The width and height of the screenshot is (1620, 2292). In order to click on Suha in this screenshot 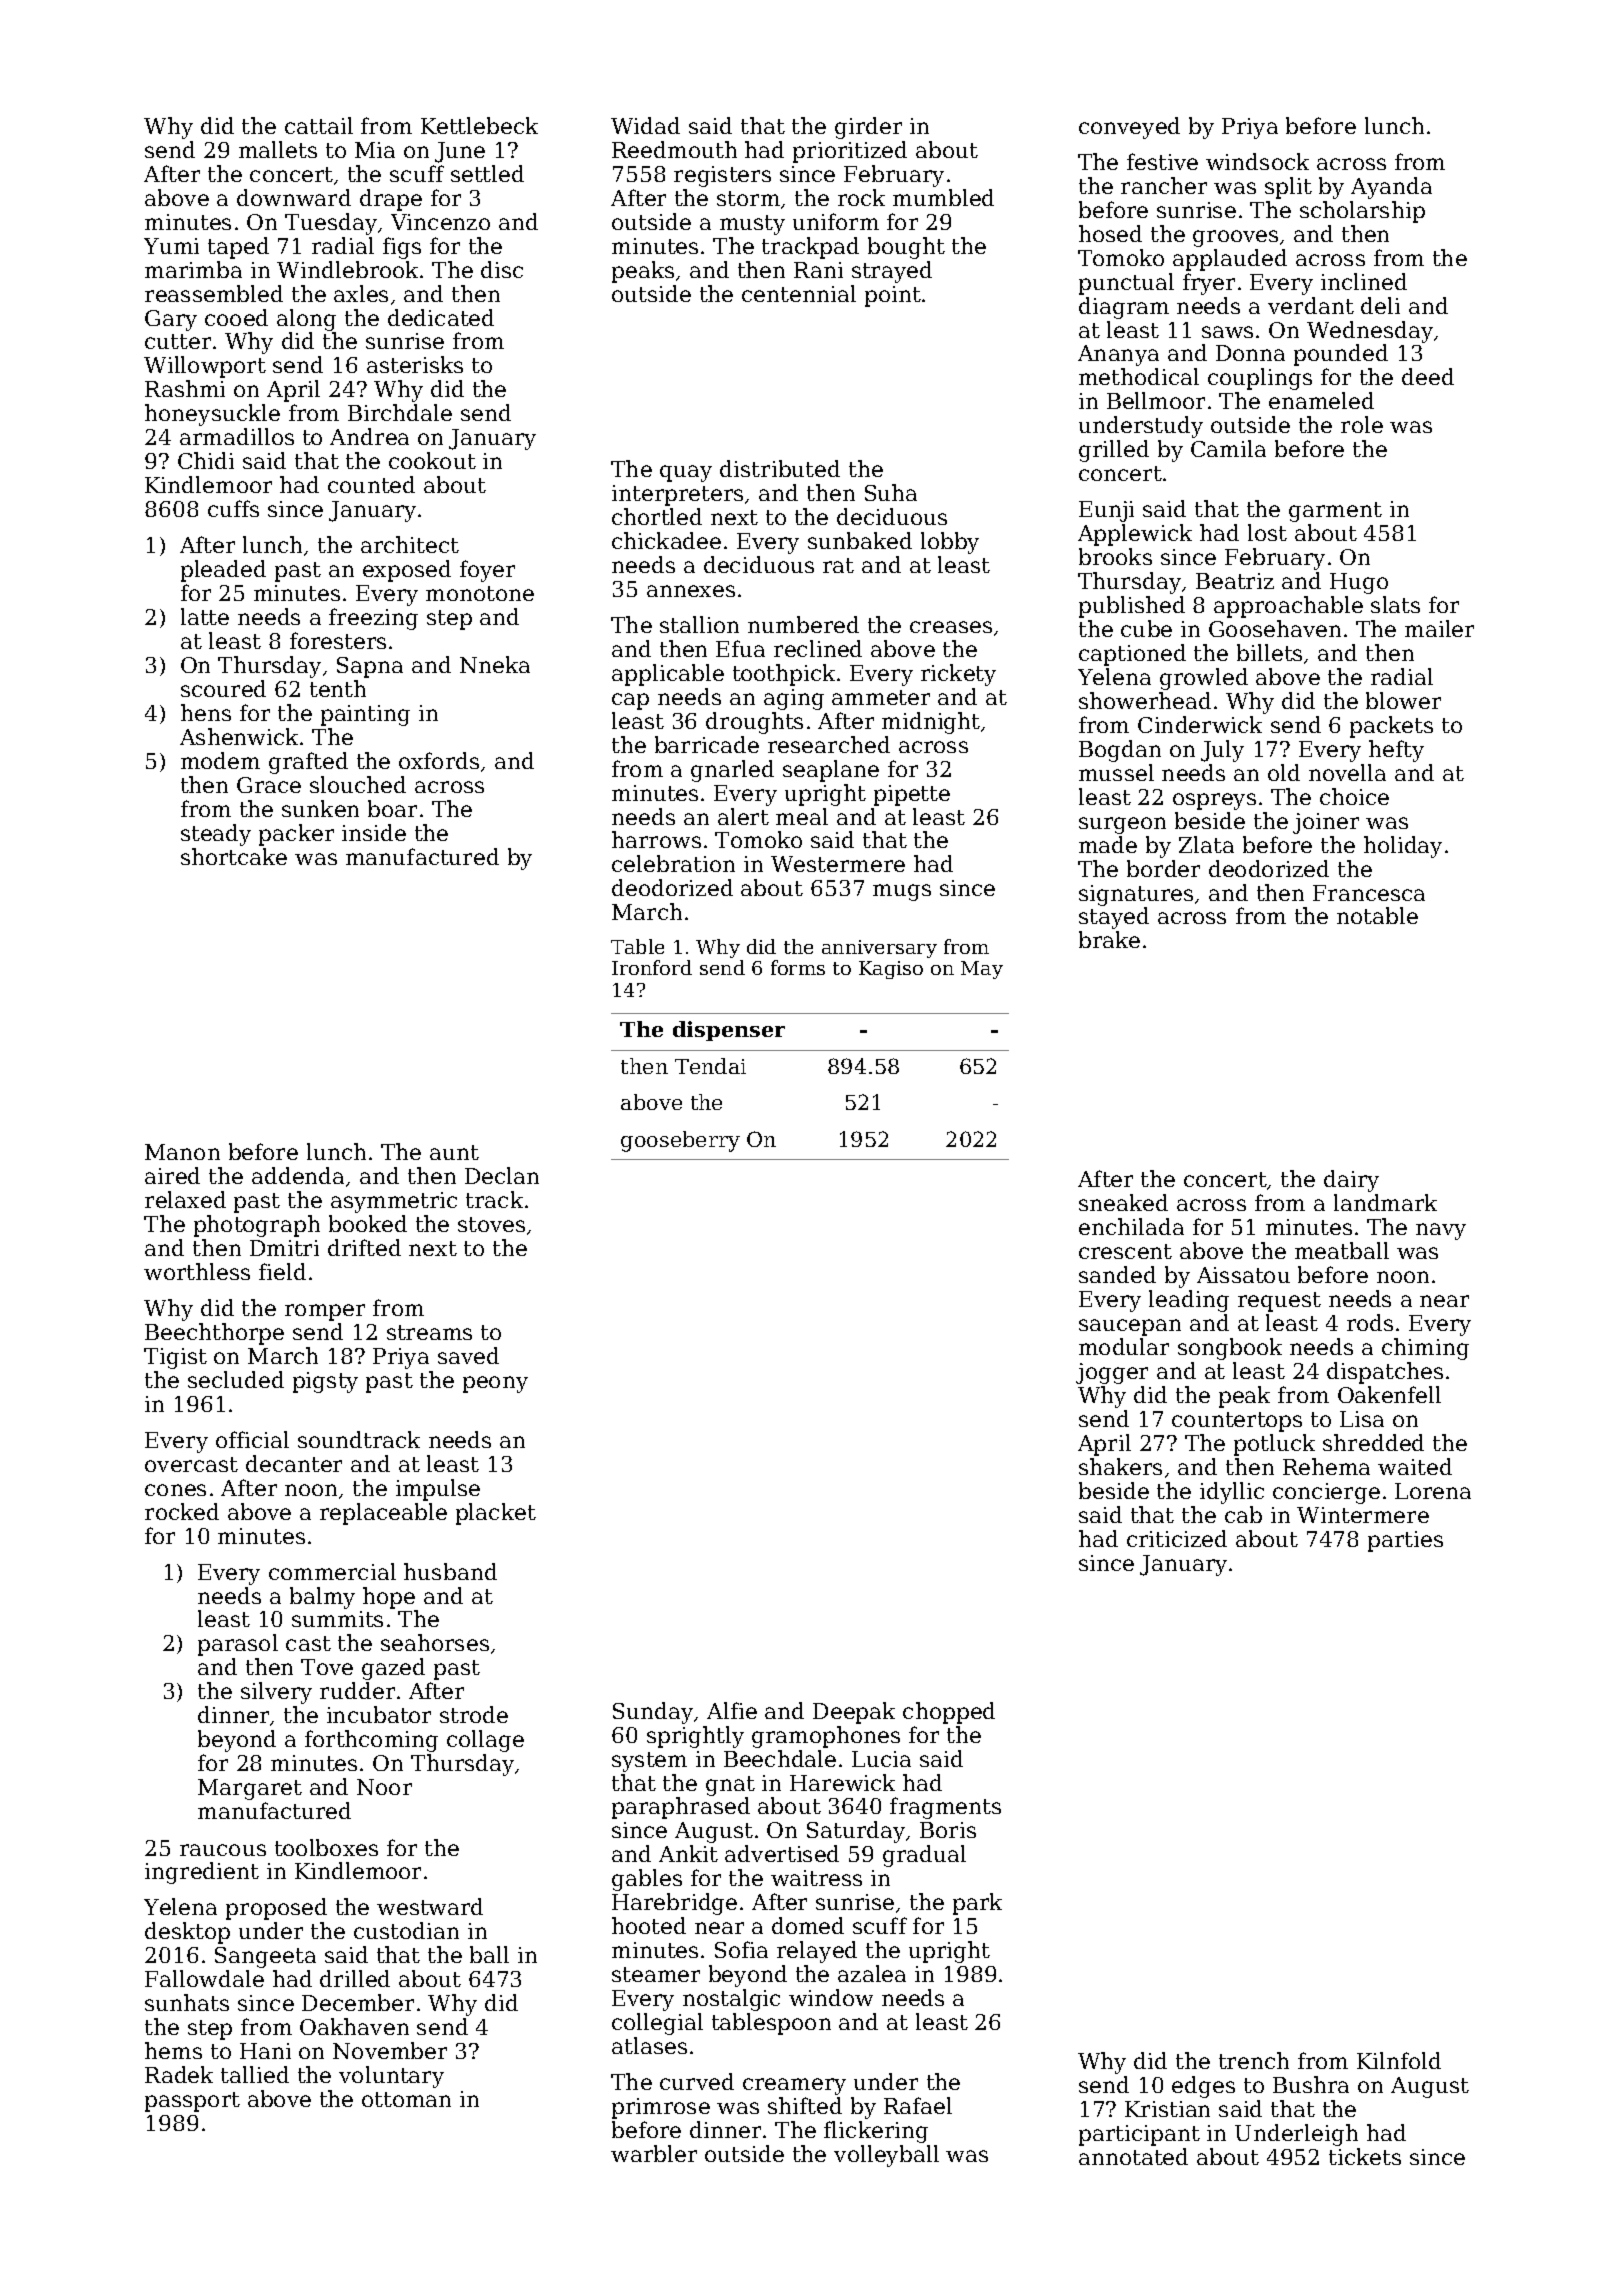, I will do `click(891, 492)`.
